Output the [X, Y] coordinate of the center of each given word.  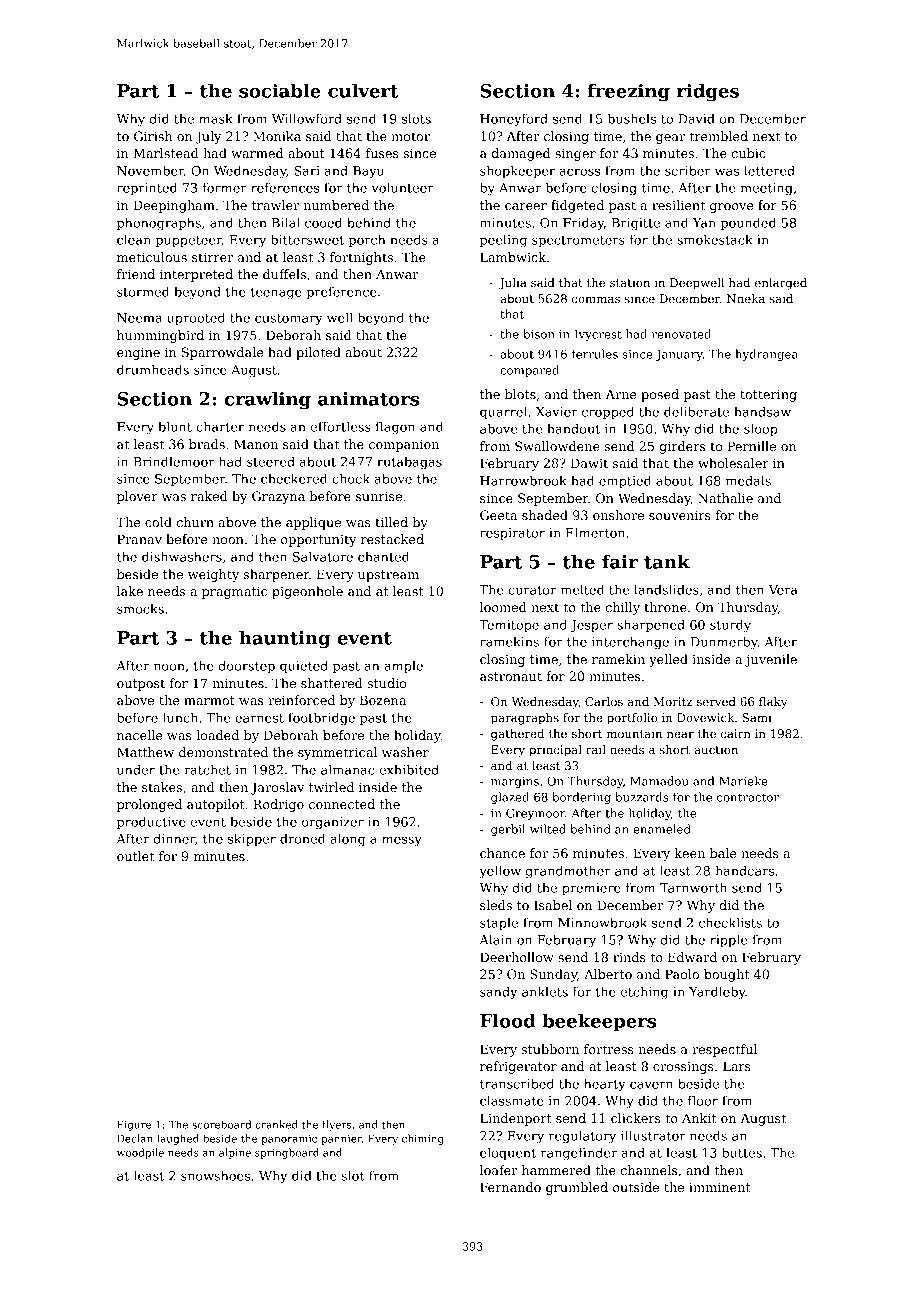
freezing [629, 92]
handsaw [762, 411]
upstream [388, 576]
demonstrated [223, 752]
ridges [708, 92]
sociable [280, 90]
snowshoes [215, 1175]
